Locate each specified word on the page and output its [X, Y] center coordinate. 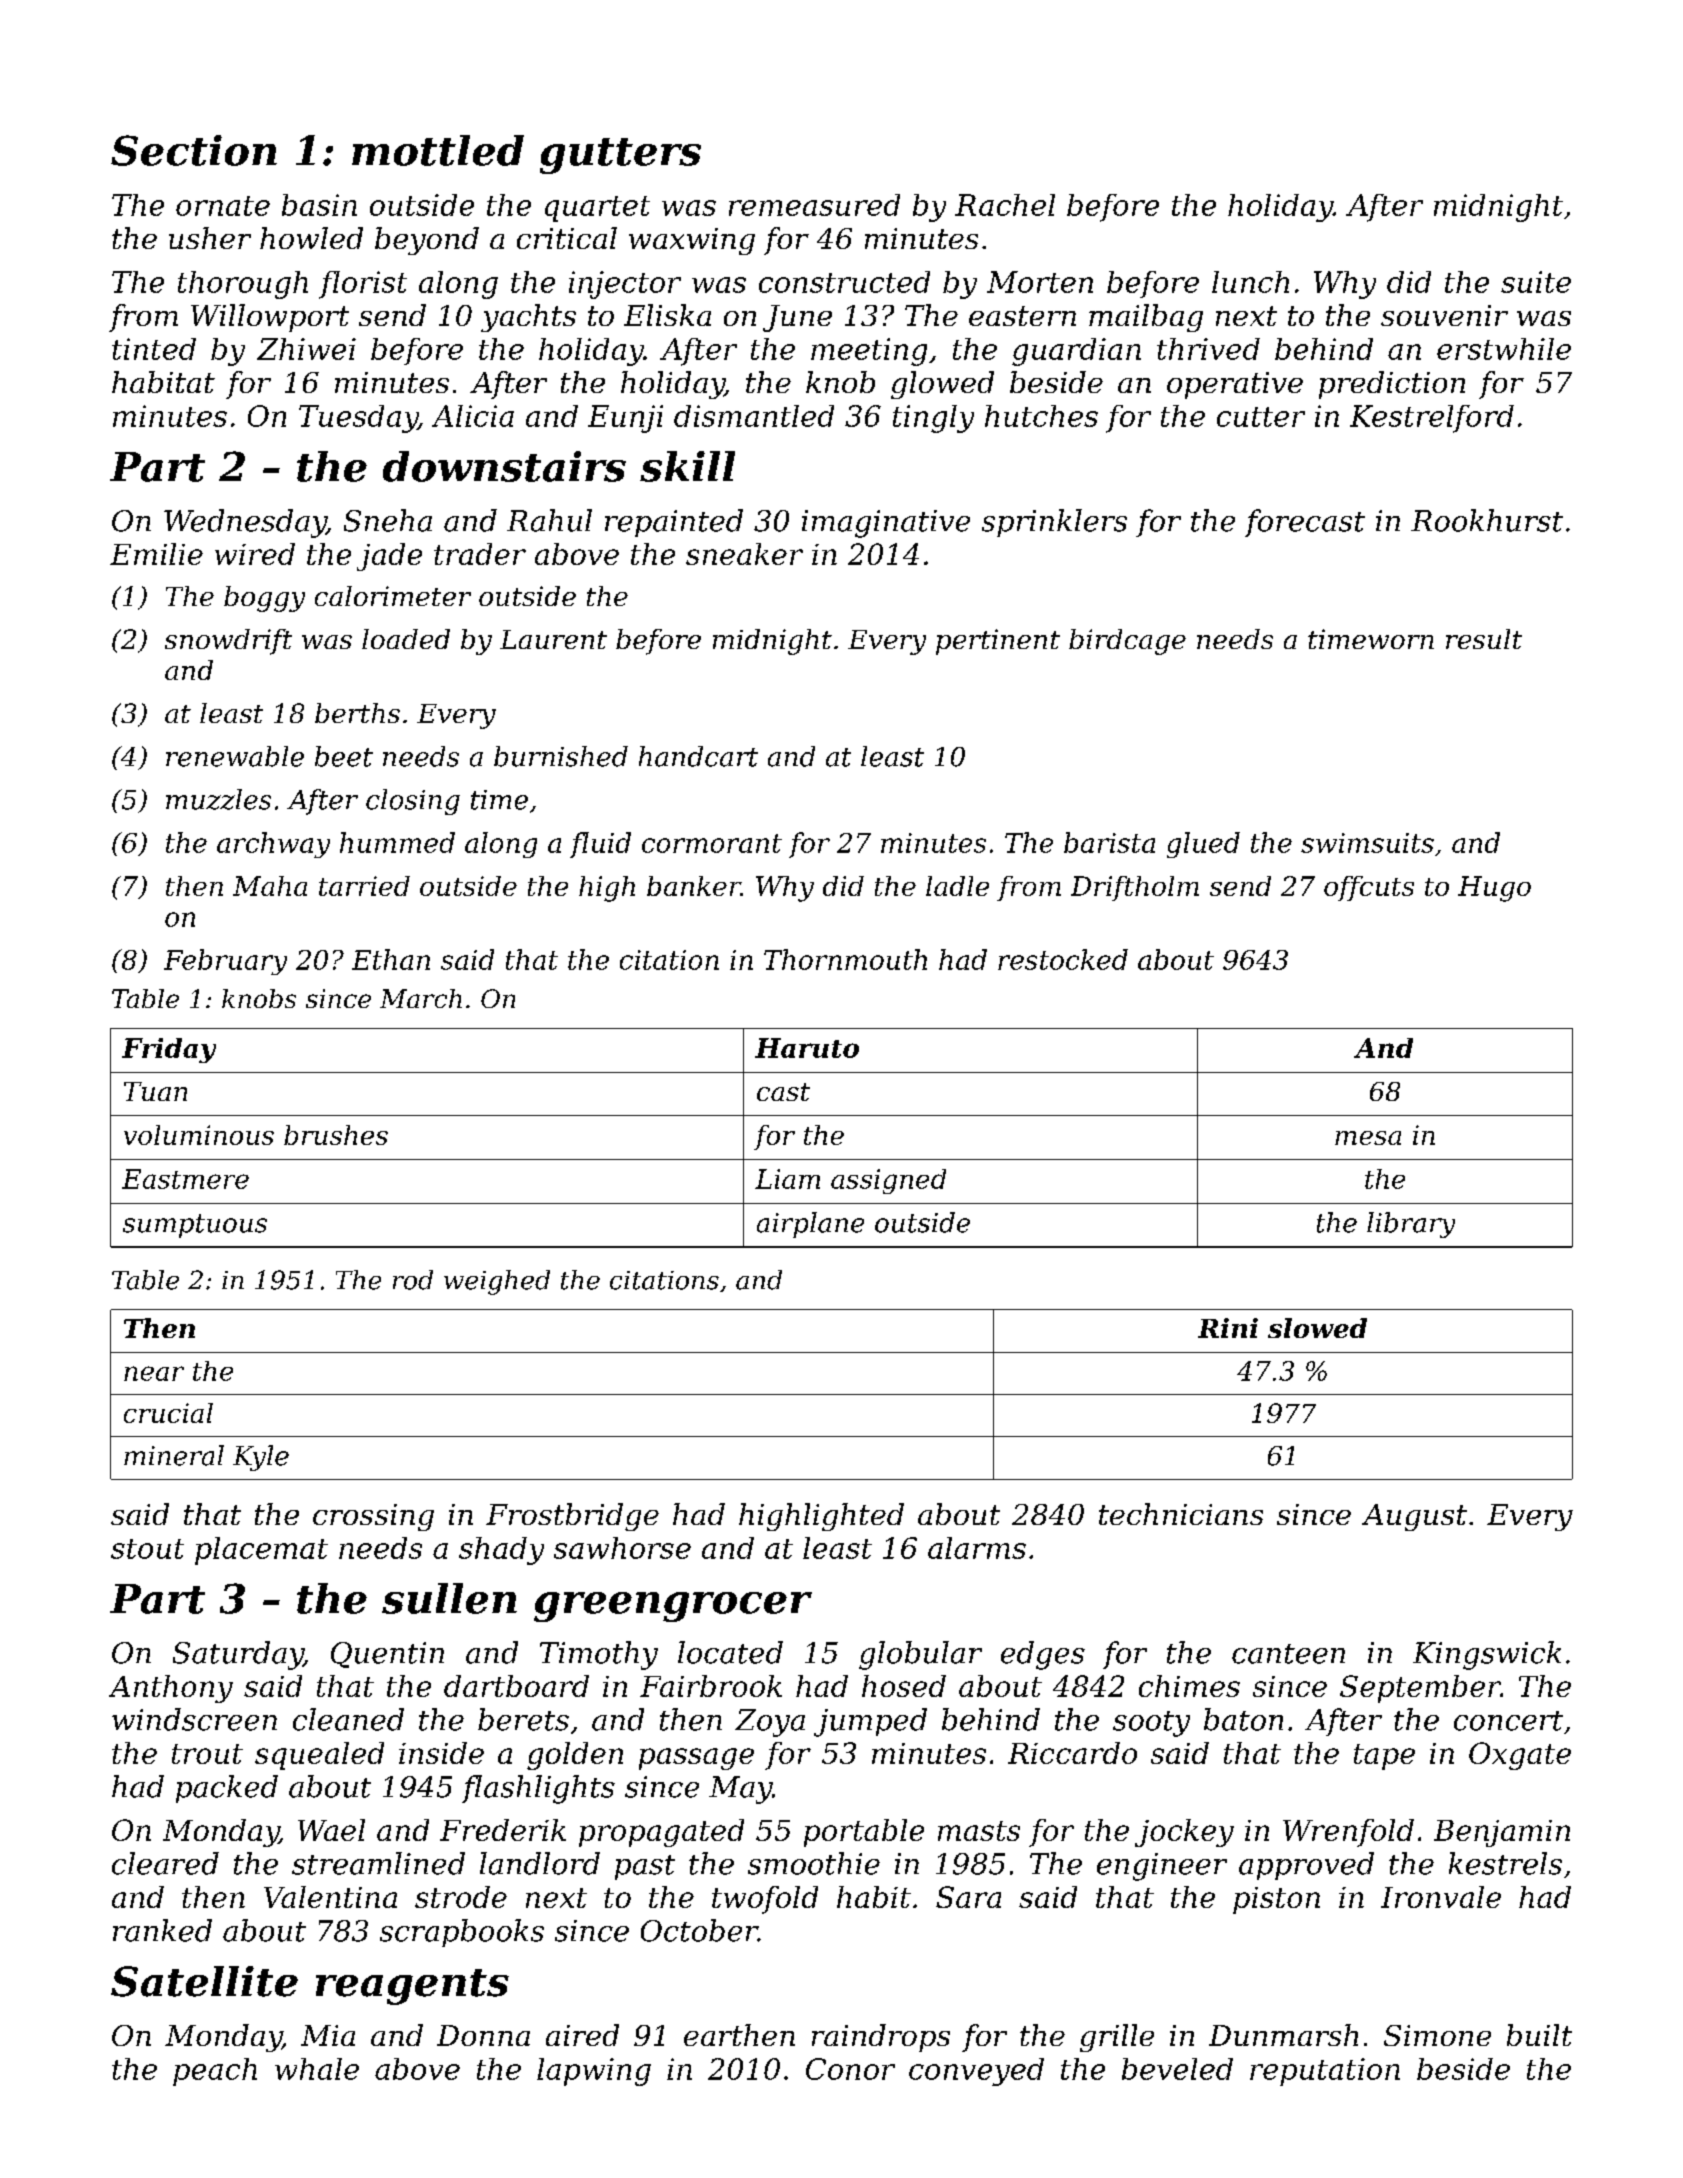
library [1411, 1225]
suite [1536, 282]
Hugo [1494, 889]
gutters [620, 156]
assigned [888, 1181]
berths [357, 713]
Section [194, 150]
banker [694, 886]
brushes [336, 1135]
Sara [968, 1897]
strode [461, 1897]
